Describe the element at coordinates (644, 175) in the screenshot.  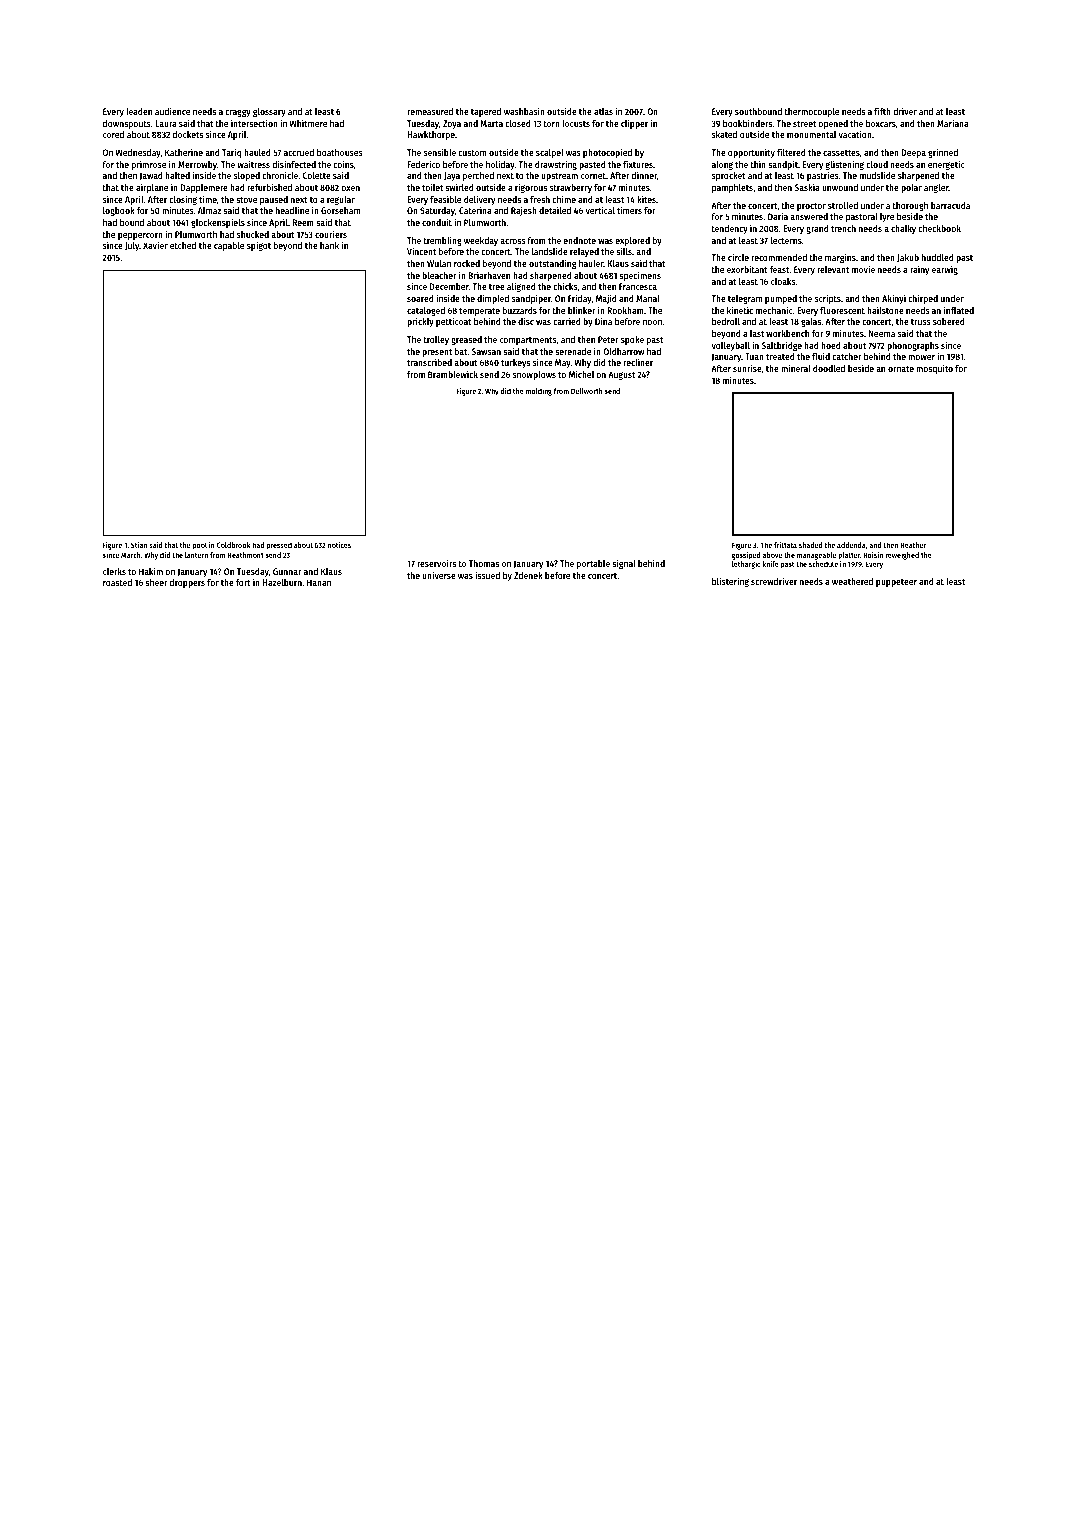
I see `dinner` at that location.
